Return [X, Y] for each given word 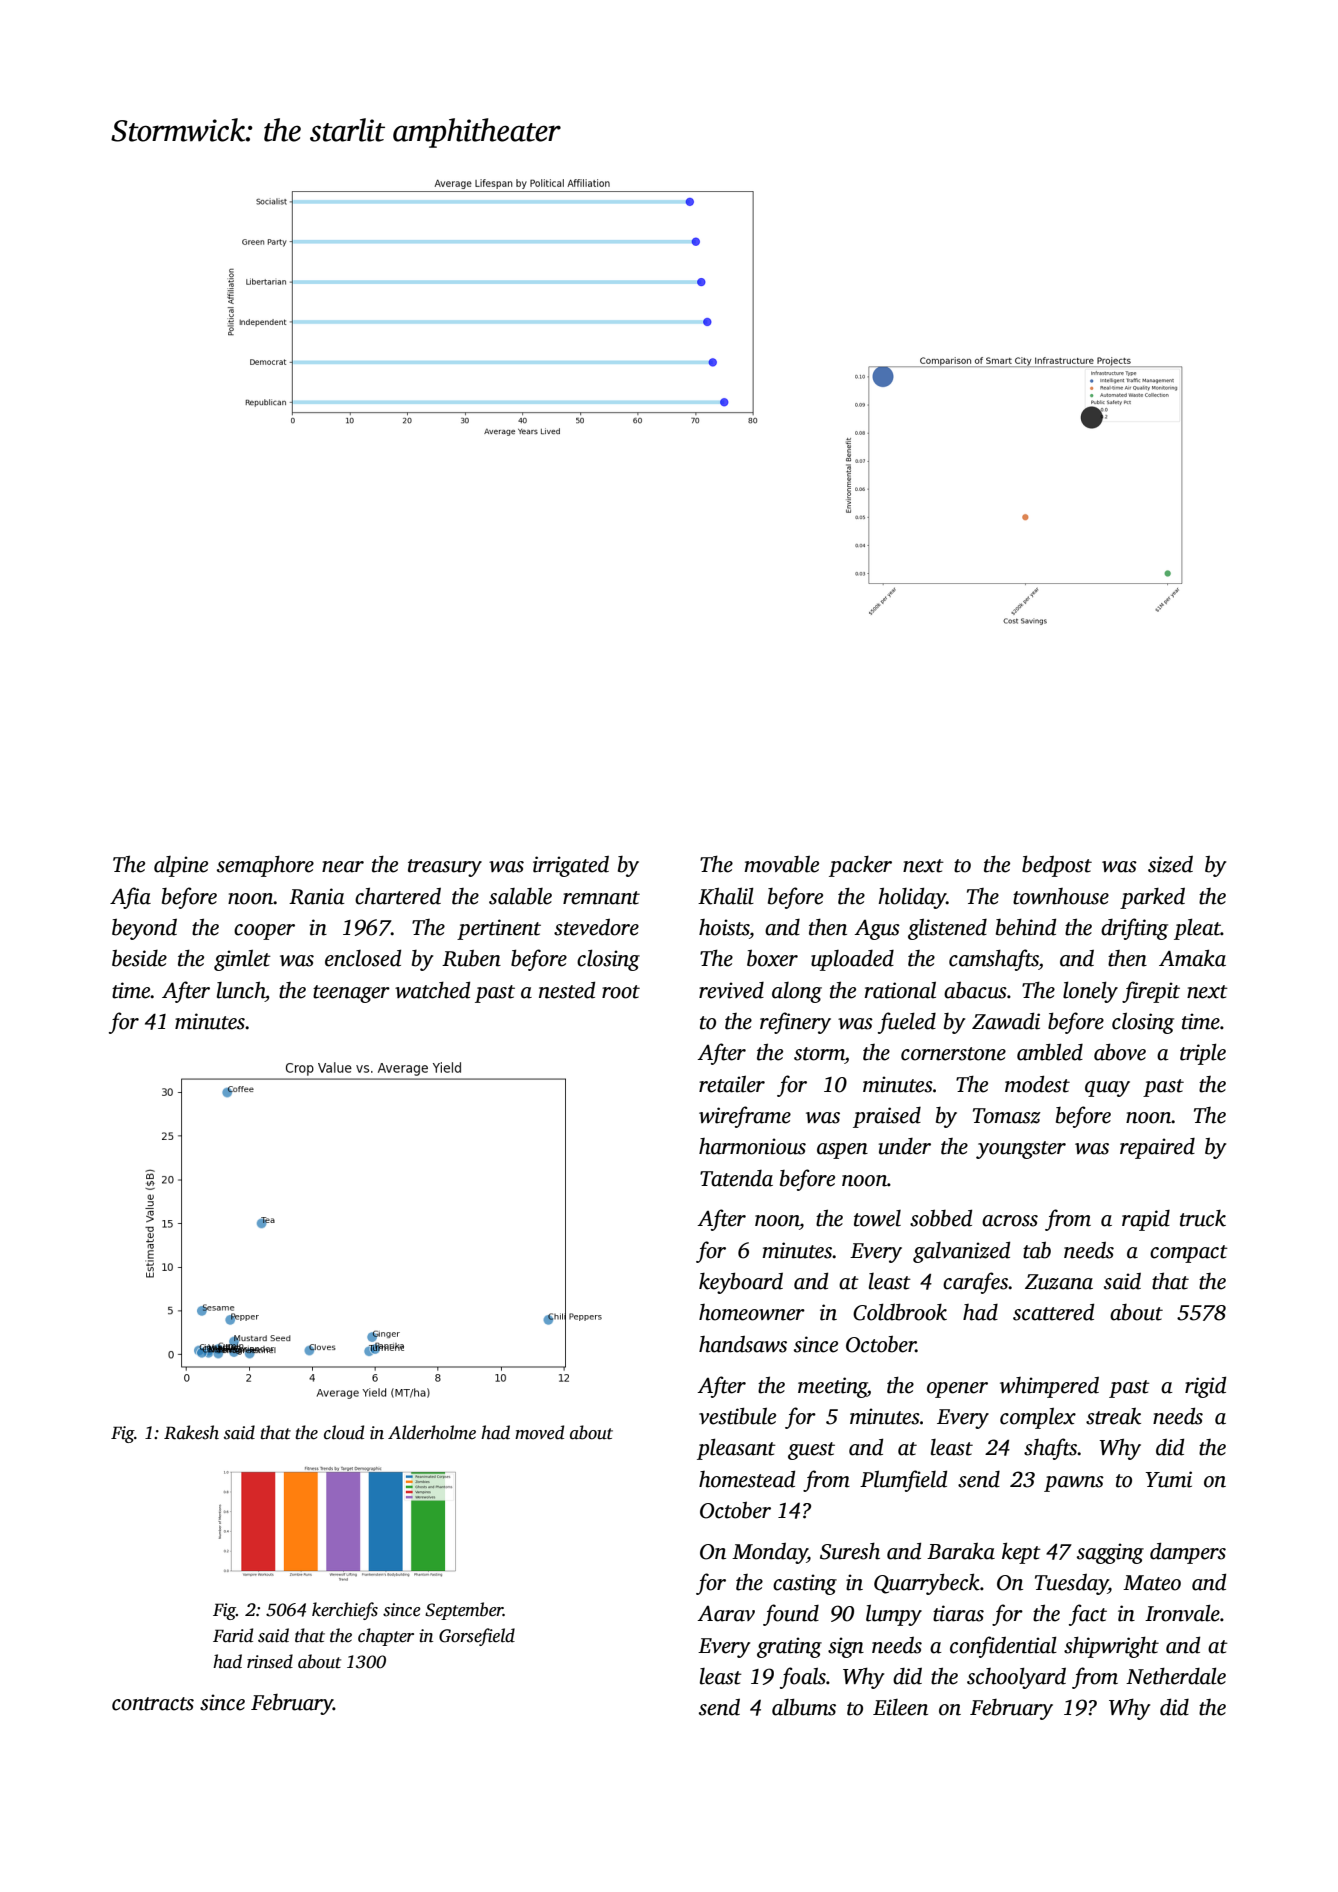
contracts [153, 1704]
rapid [1146, 1220]
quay [1107, 1089]
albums [804, 1707]
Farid [233, 1635]
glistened [947, 929]
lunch [241, 990]
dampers [1188, 1553]
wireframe [745, 1117]
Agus [877, 930]
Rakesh [191, 1432]
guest [811, 1451]
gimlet [242, 960]
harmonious [752, 1146]
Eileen [900, 1707]
